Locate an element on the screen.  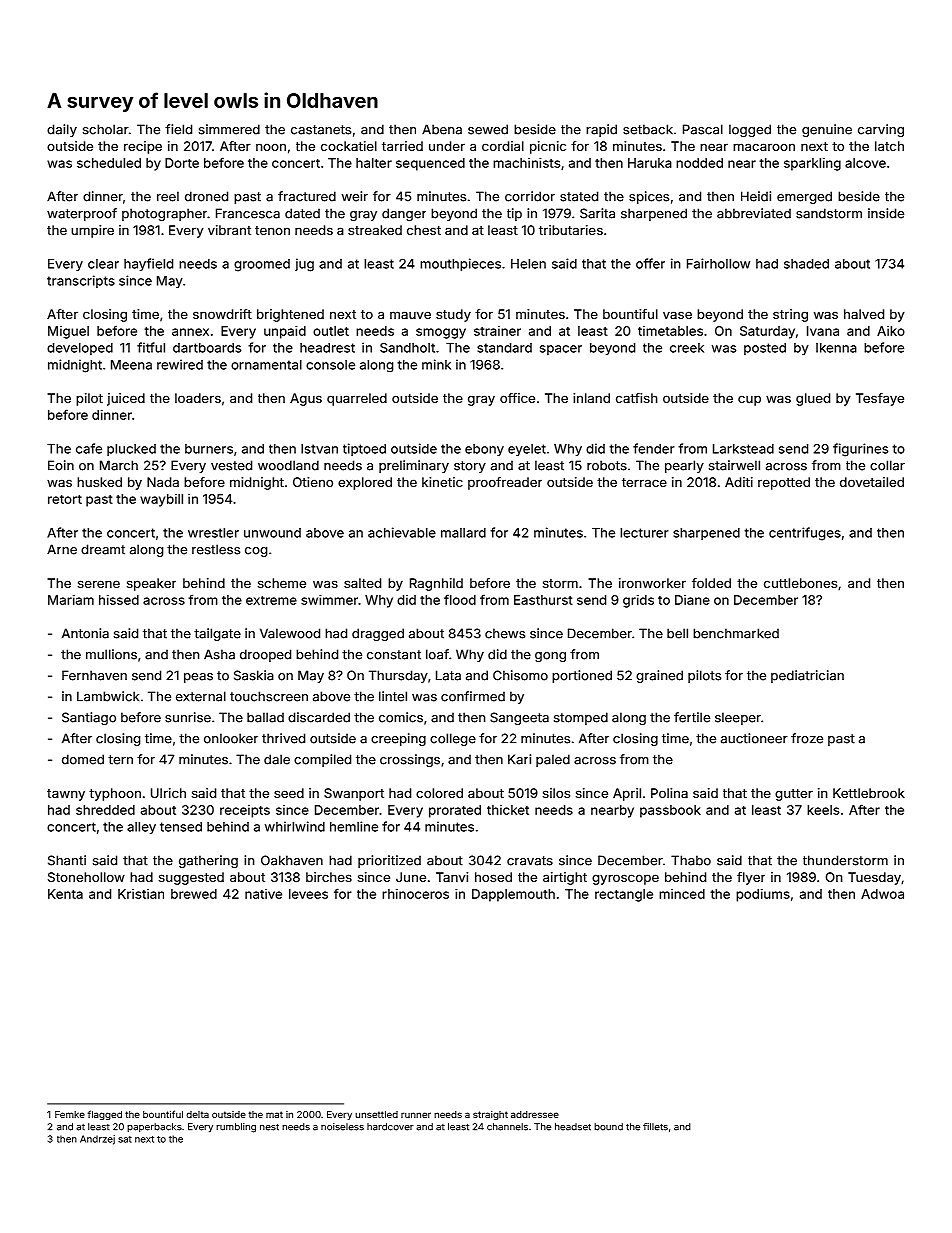
inside is located at coordinates (886, 213).
